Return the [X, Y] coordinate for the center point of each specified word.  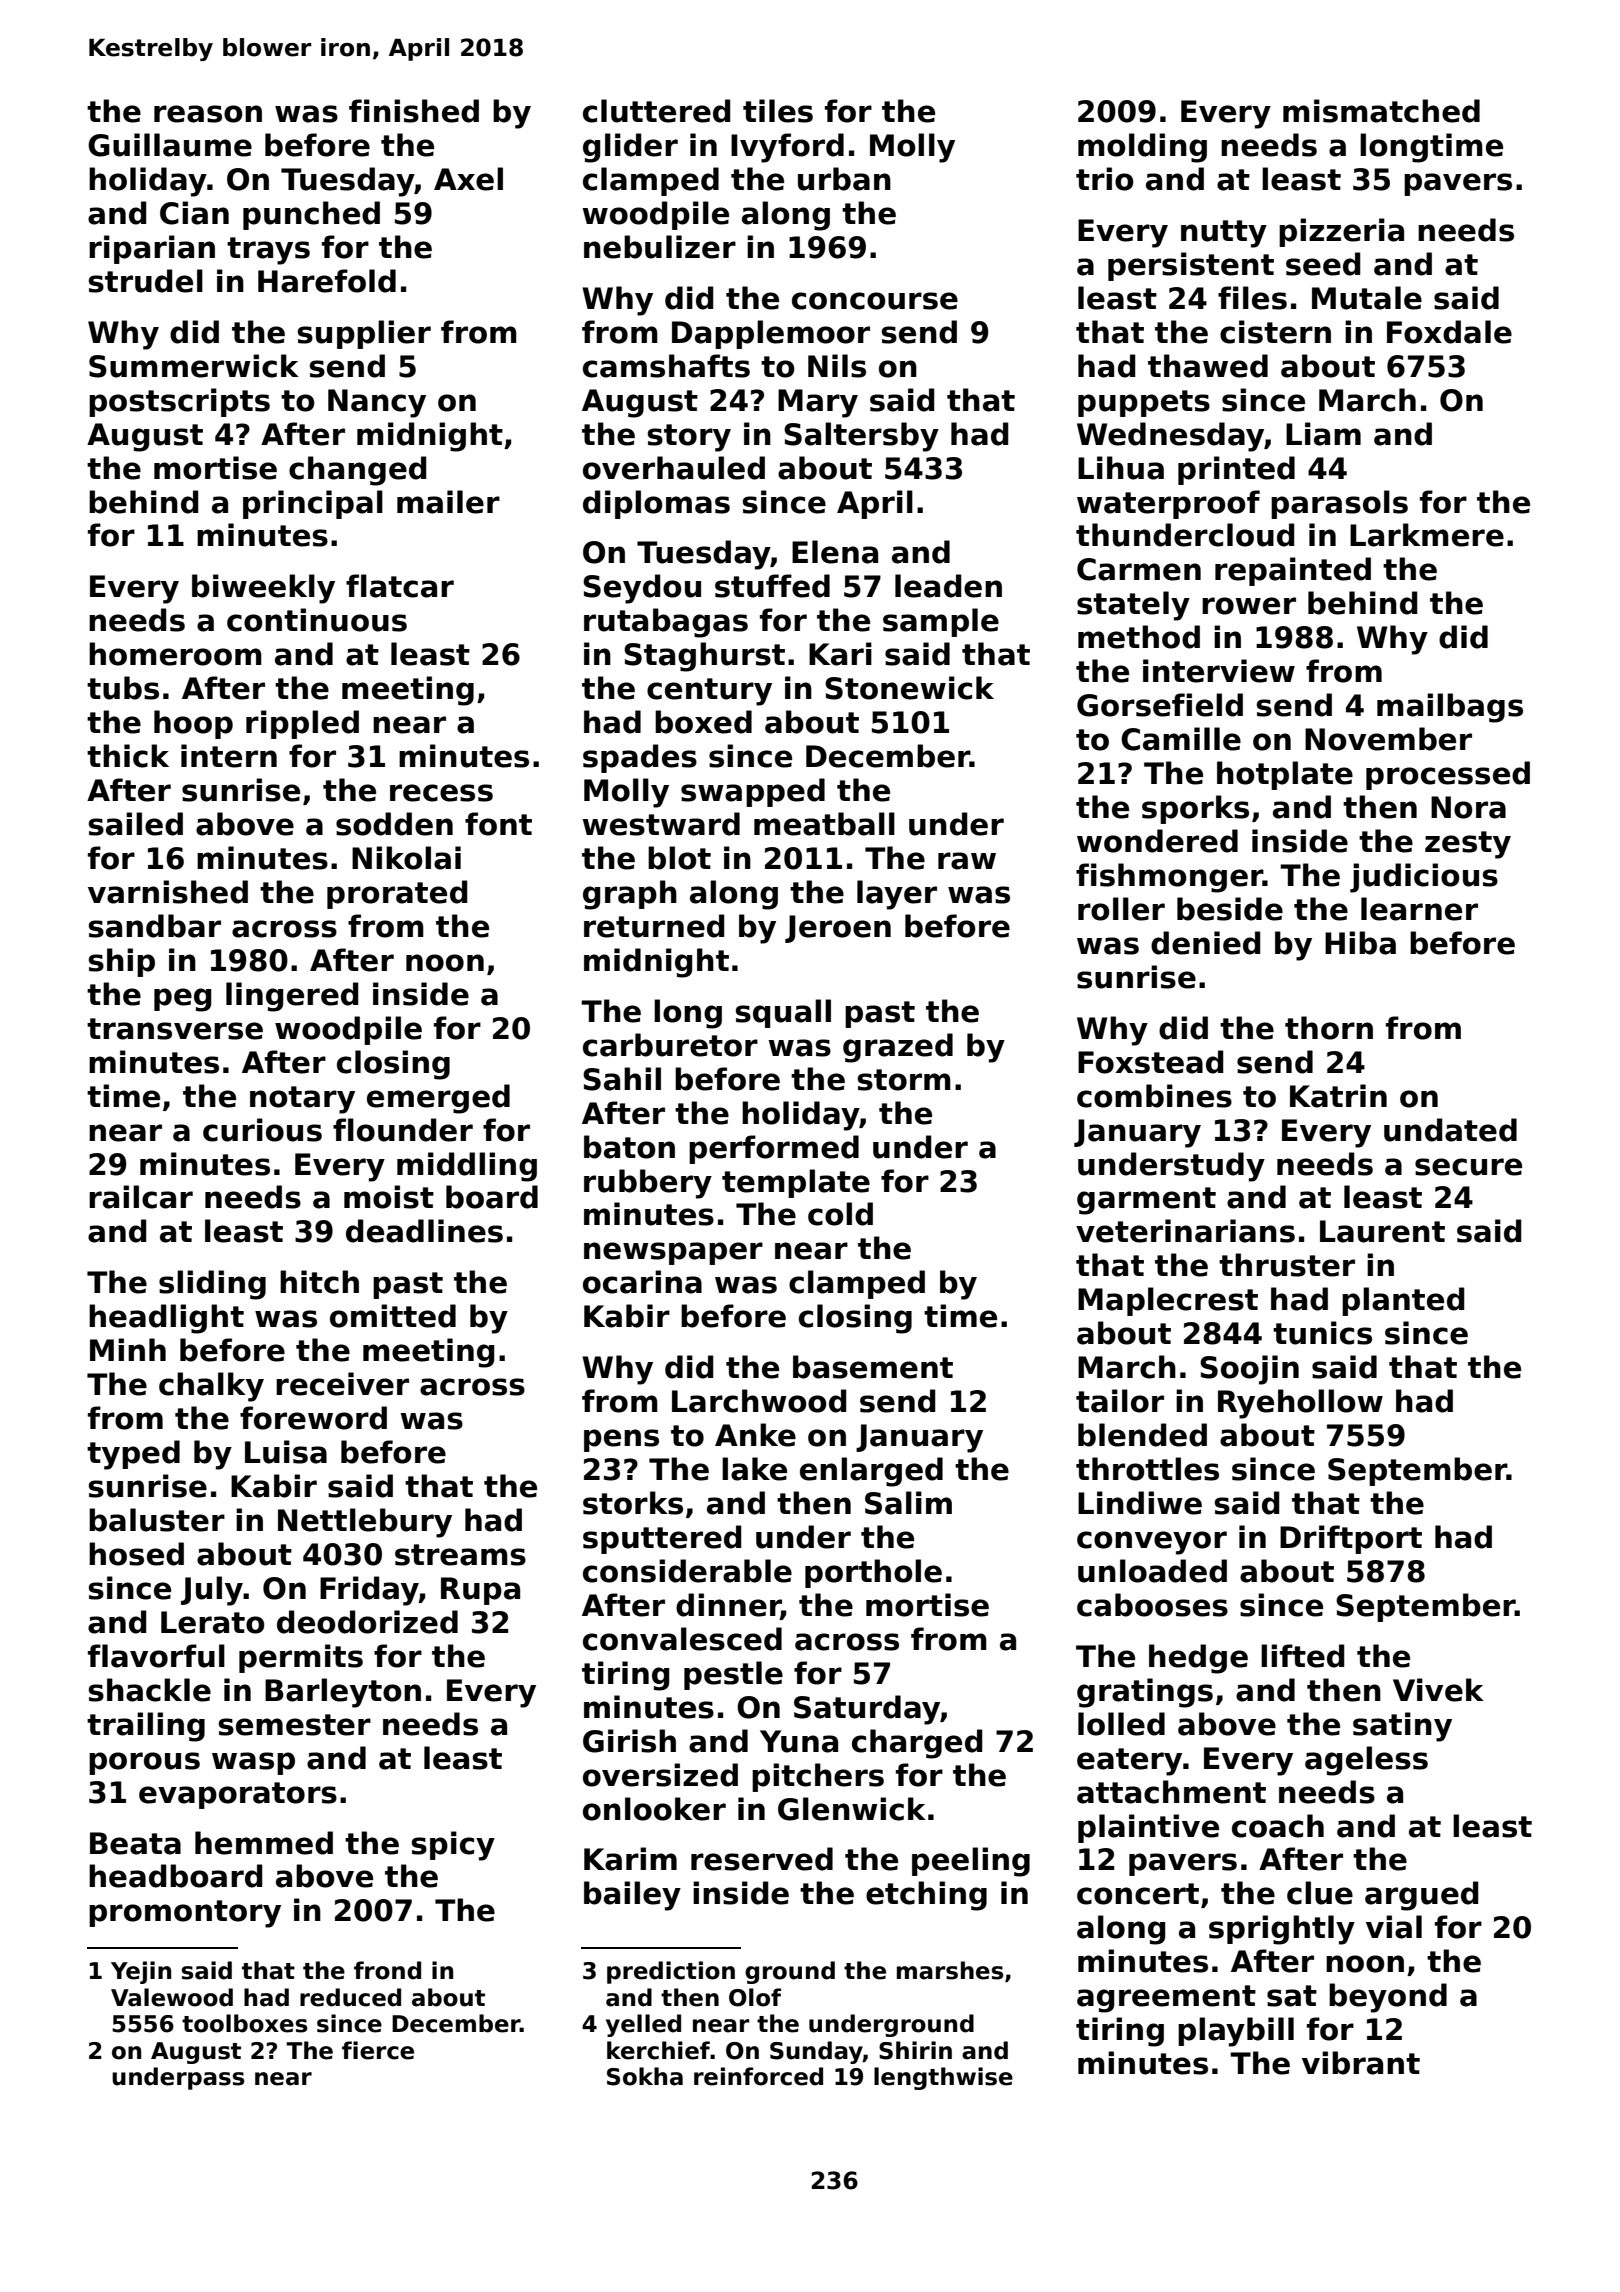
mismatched [1381, 111]
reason [208, 114]
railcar [141, 1197]
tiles [778, 111]
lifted [1303, 1656]
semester [295, 1725]
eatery [1129, 1762]
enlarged [871, 1472]
